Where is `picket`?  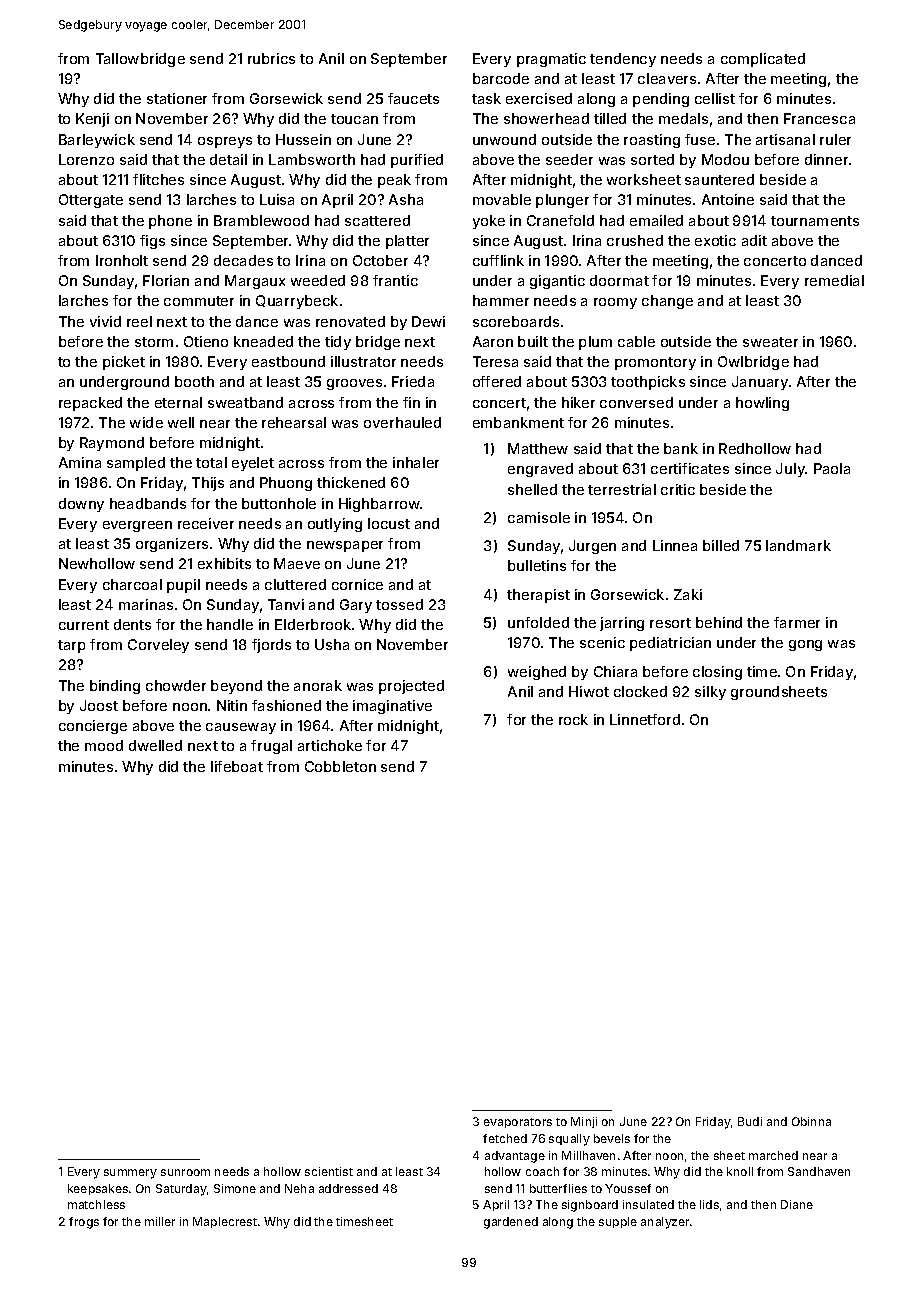 picket is located at coordinates (124, 363).
